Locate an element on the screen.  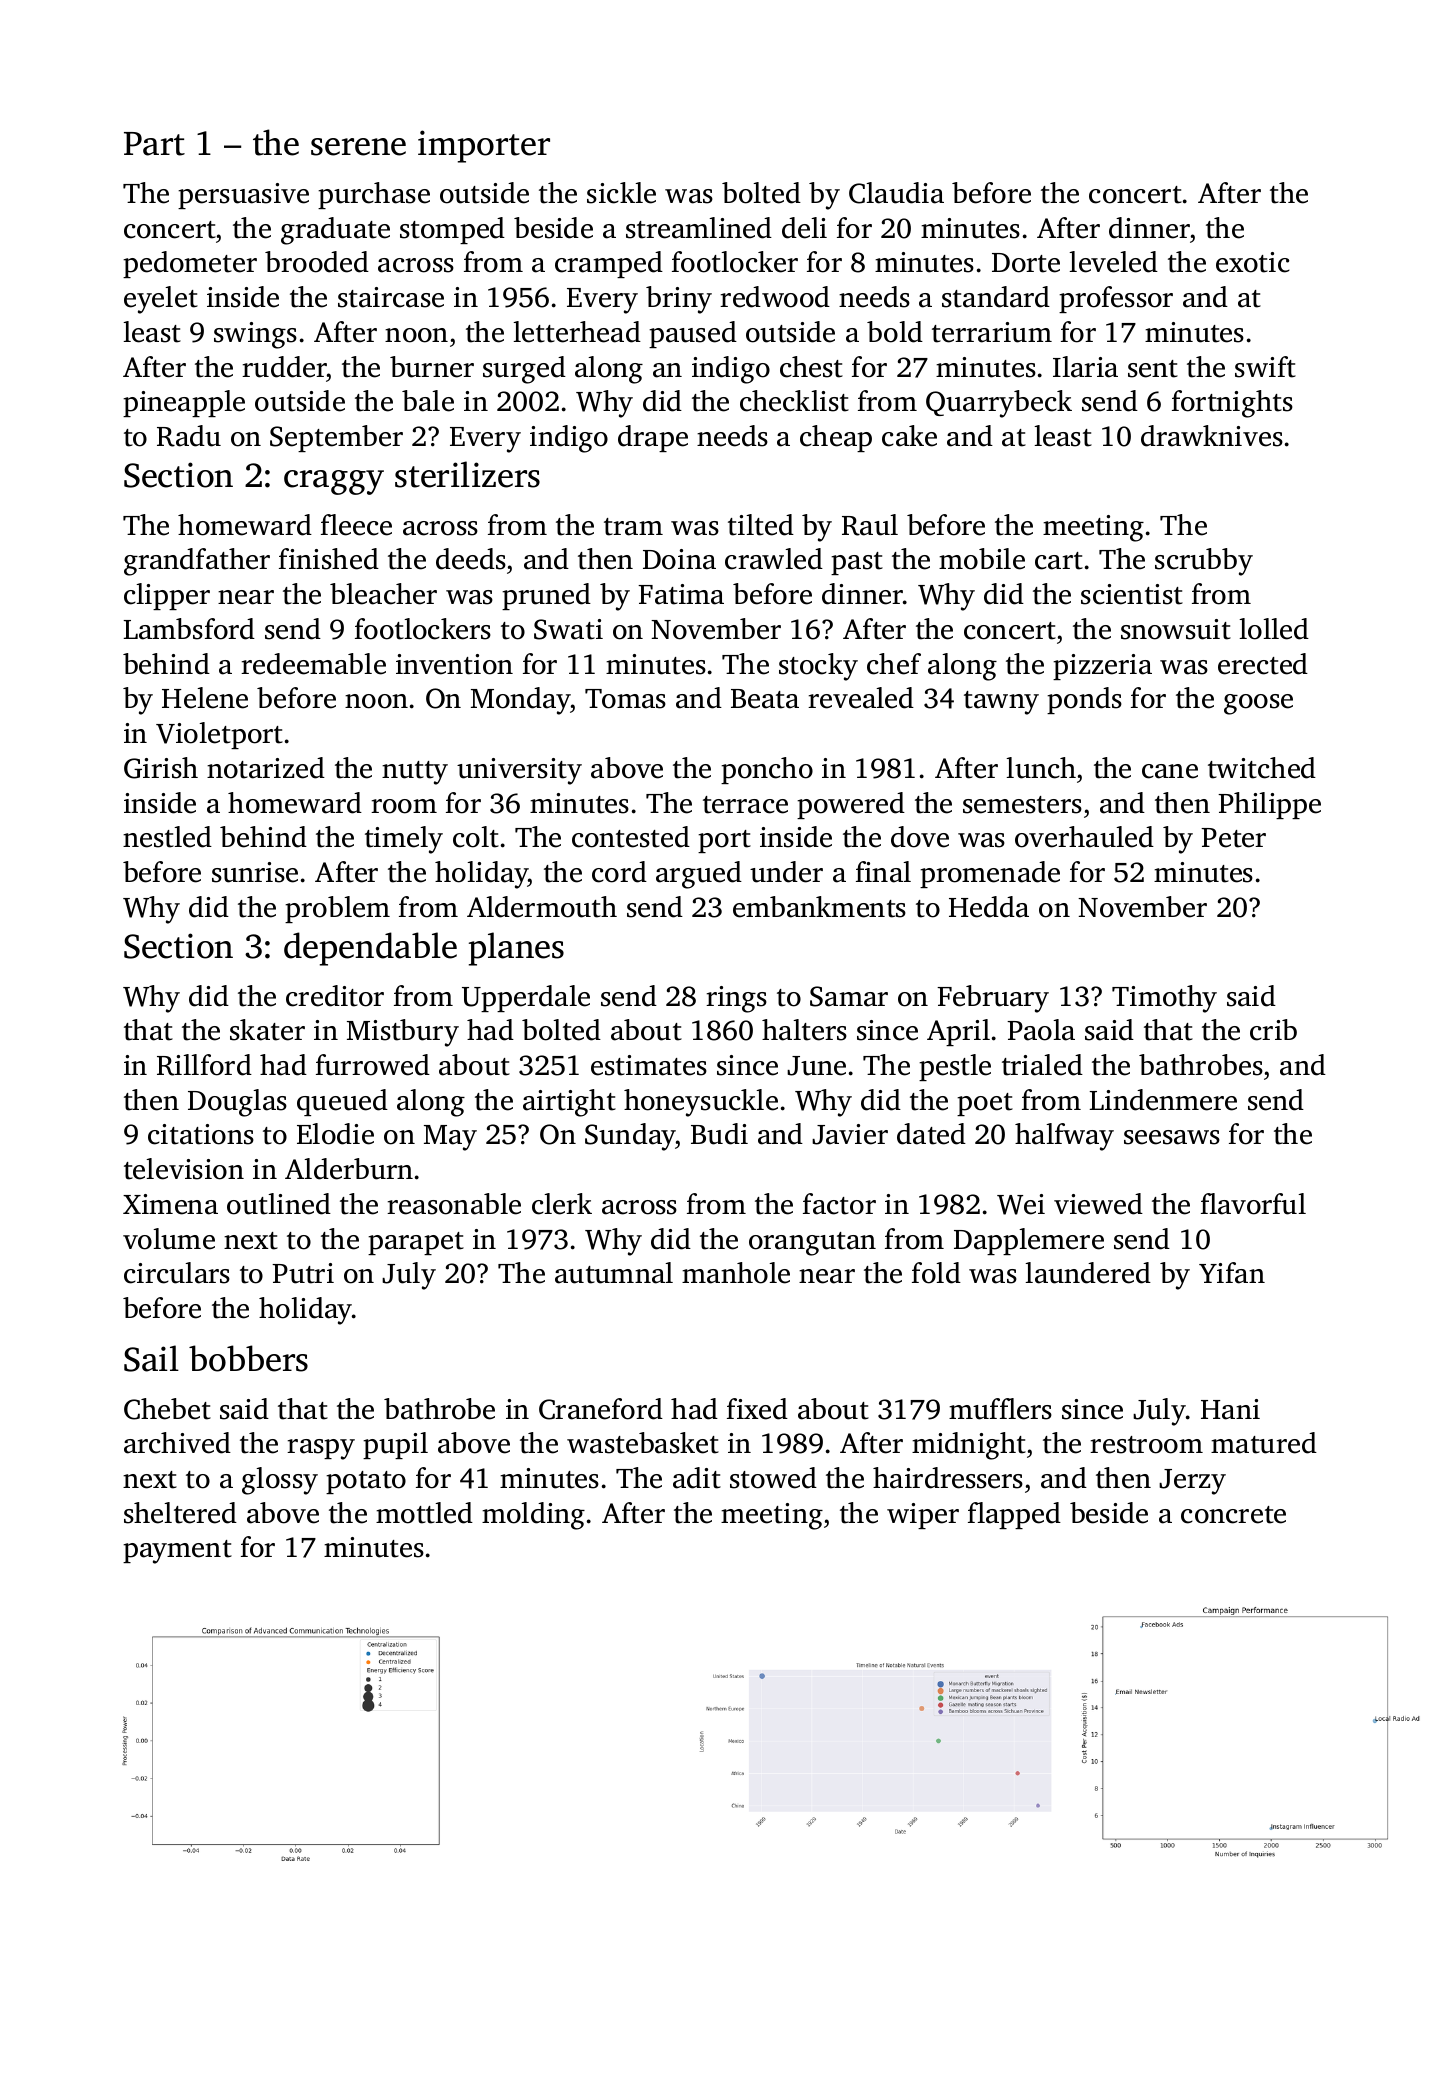
flavorful is located at coordinates (1253, 1204).
